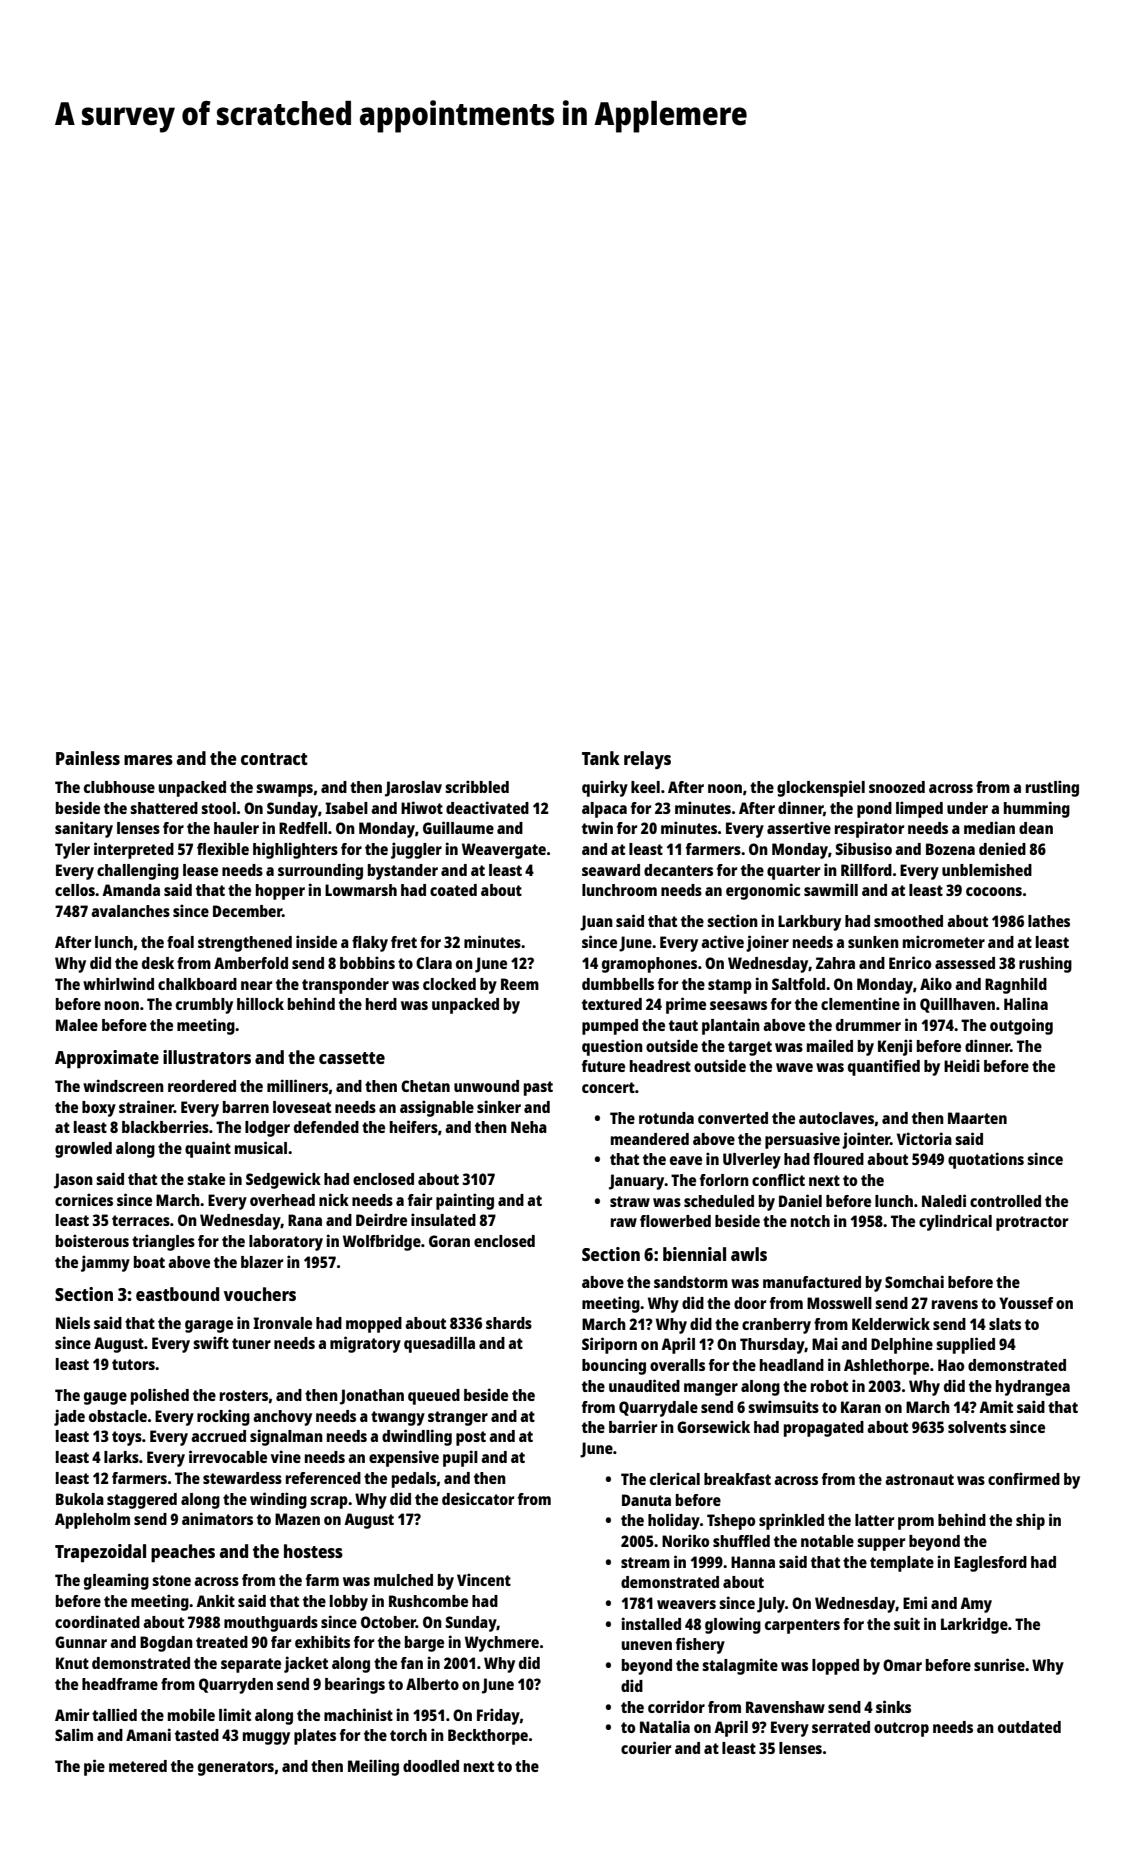 The image size is (1137, 1873). What do you see at coordinates (77, 1025) in the document?
I see `Malee` at bounding box center [77, 1025].
